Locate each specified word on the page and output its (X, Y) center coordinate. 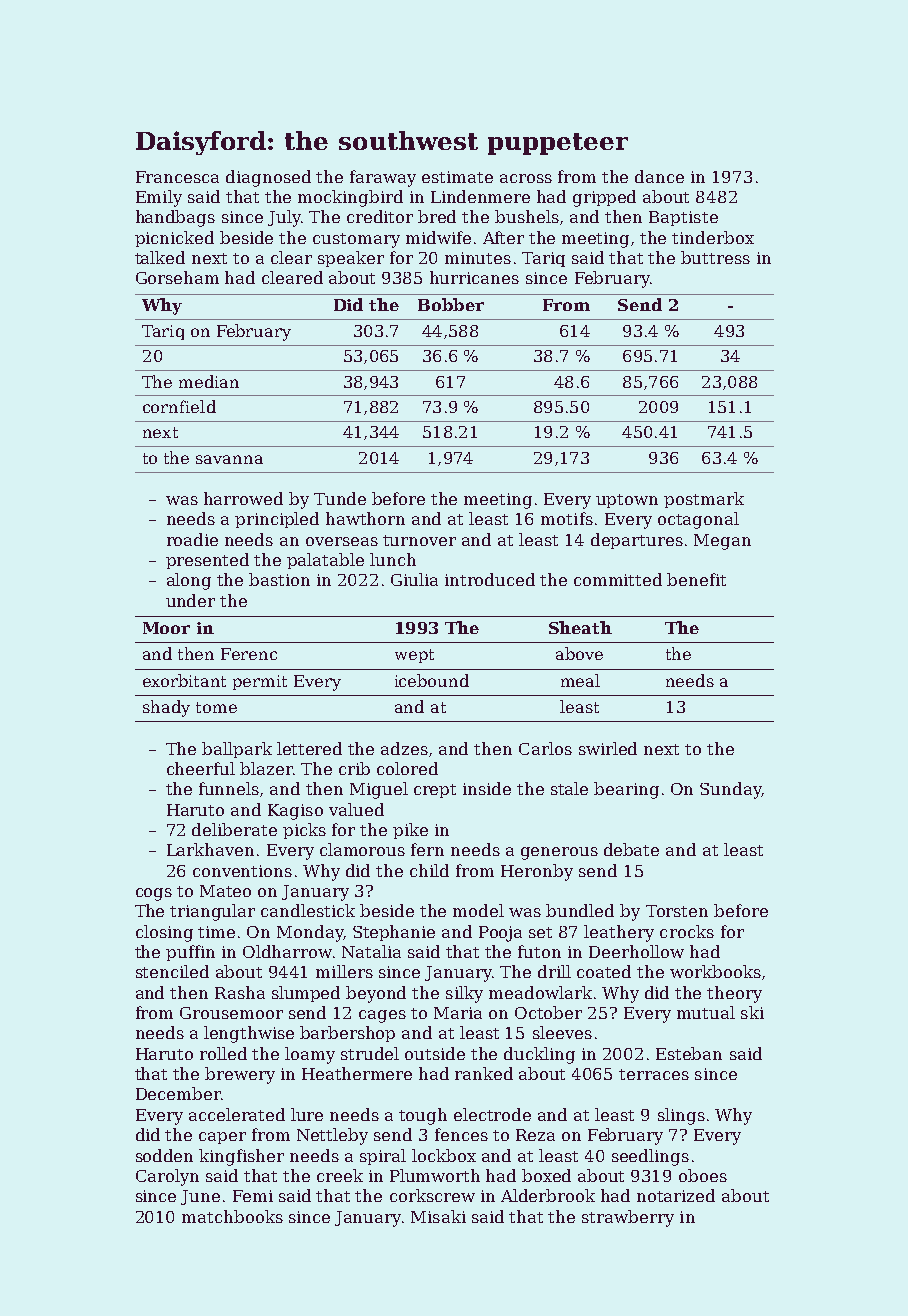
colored (407, 768)
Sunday (730, 790)
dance (659, 176)
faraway (383, 178)
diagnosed (268, 178)
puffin (190, 953)
